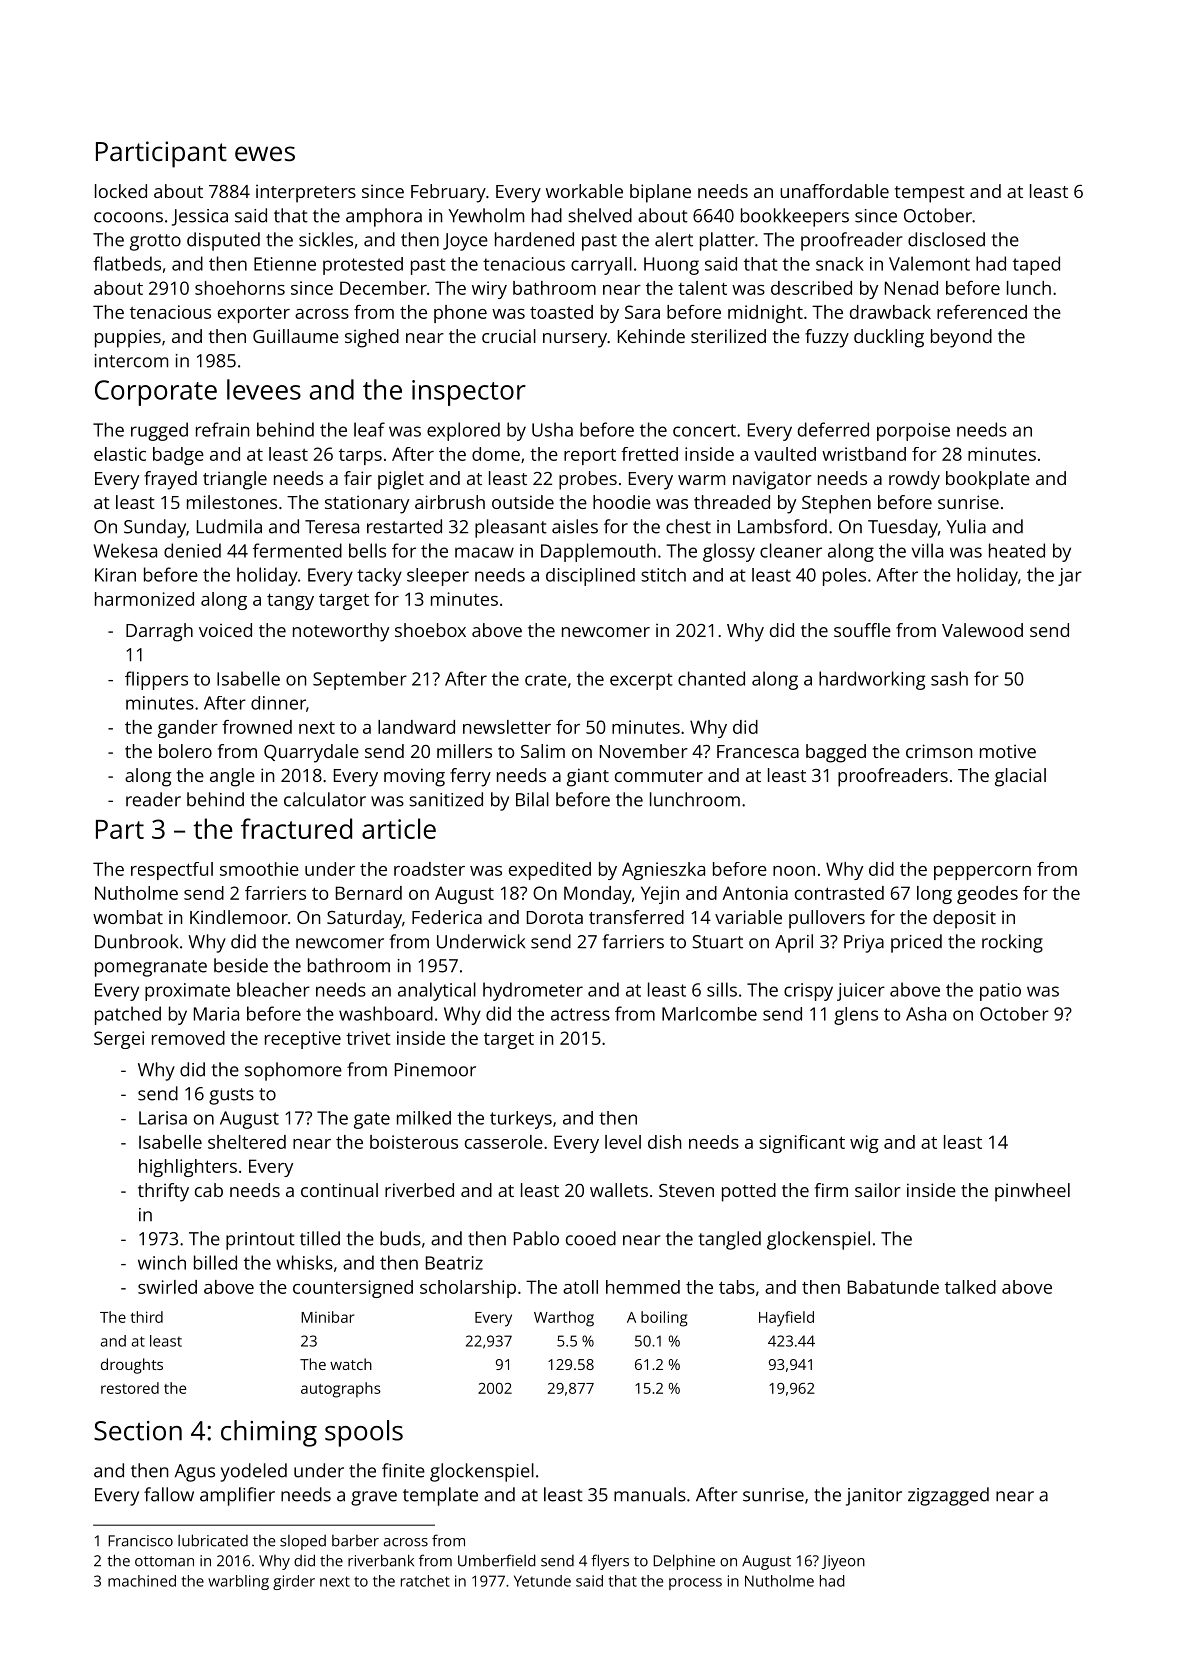  I want to click on explored, so click(463, 431).
